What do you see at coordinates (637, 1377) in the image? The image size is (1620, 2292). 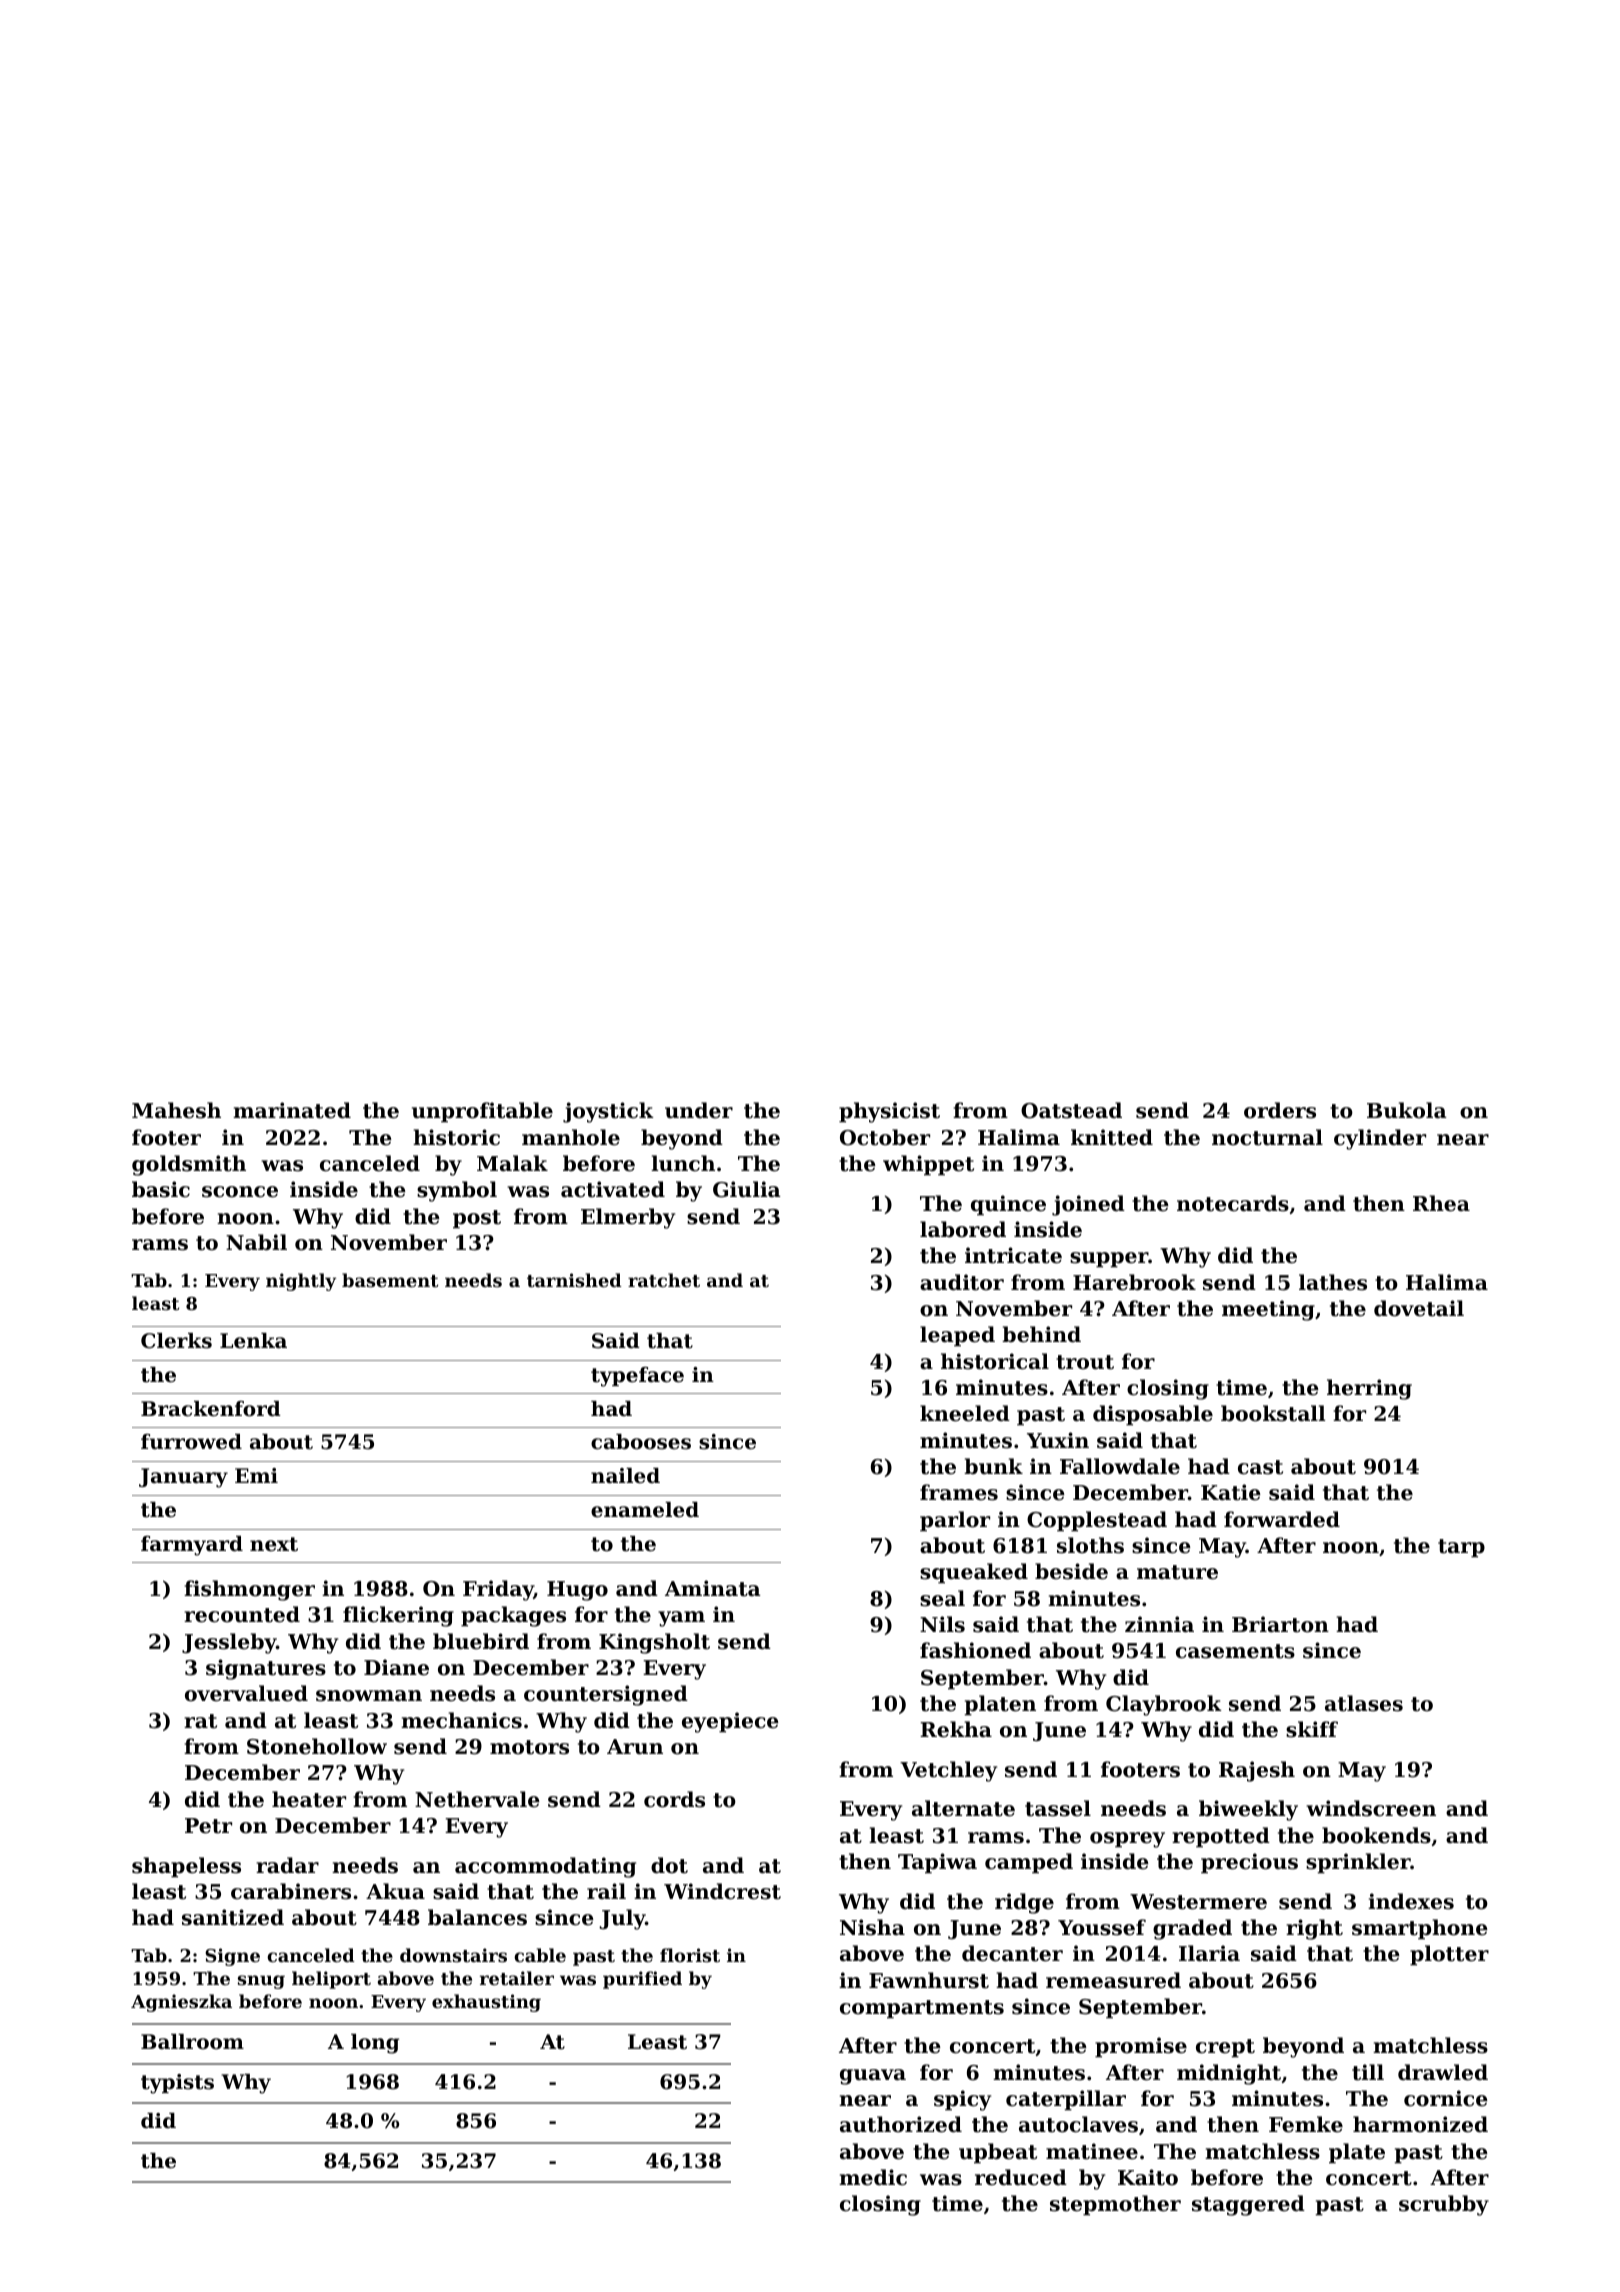 I see `typeface` at bounding box center [637, 1377].
